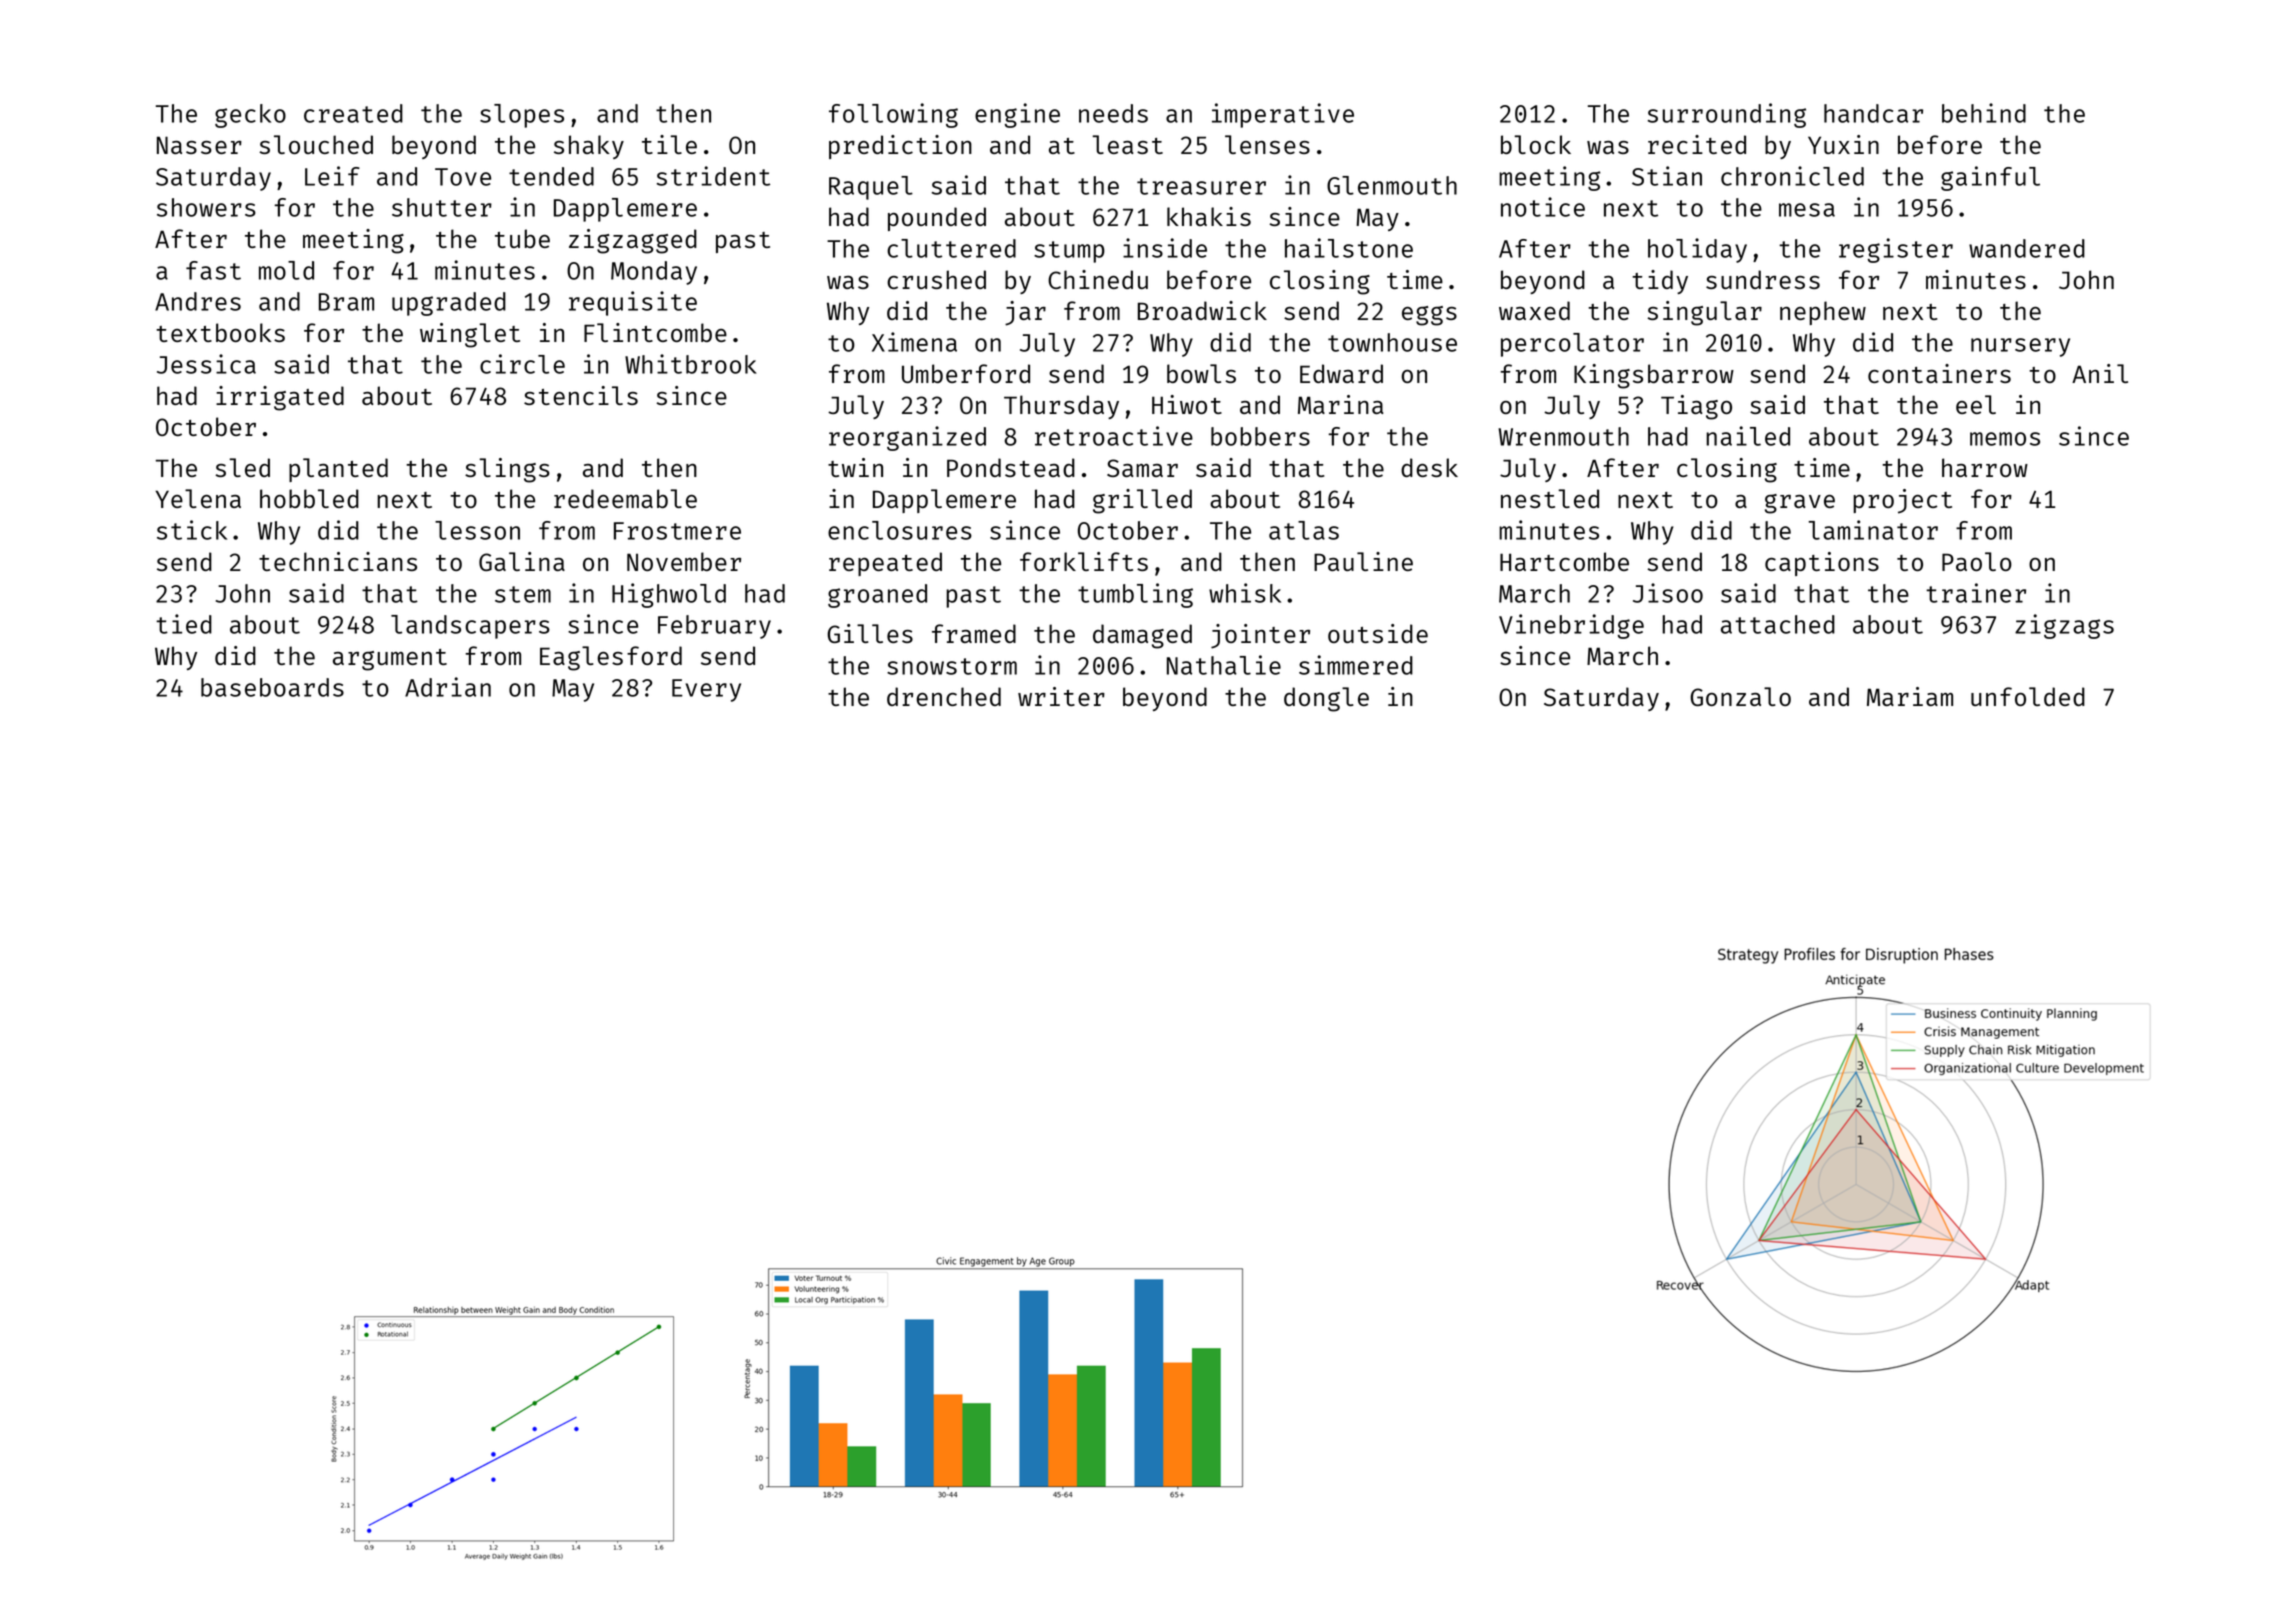  I want to click on Pondstead, so click(1011, 467).
